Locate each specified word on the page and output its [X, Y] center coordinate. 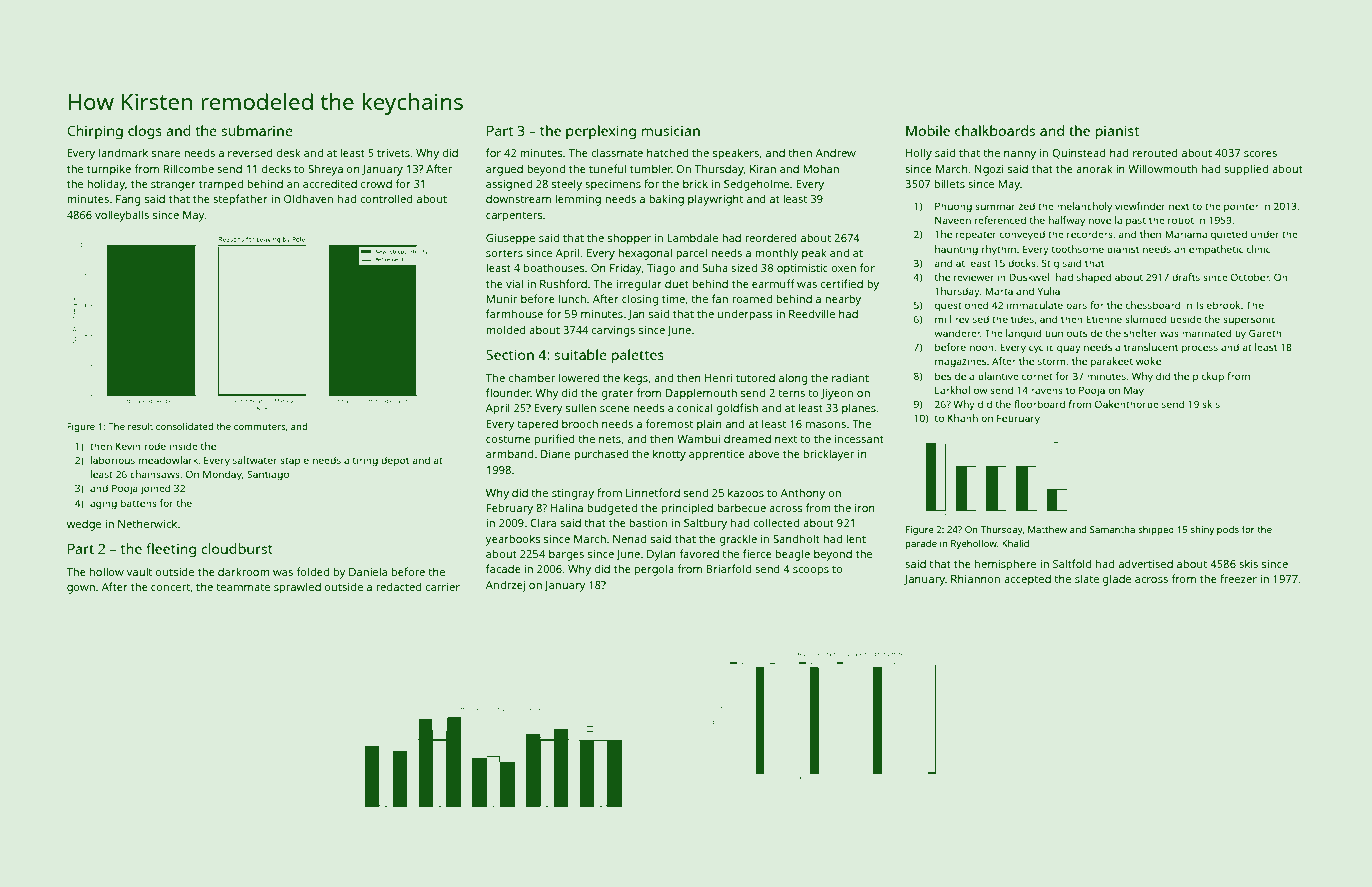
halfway [1067, 221]
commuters [260, 427]
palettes [638, 356]
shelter [1140, 333]
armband [510, 453]
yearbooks [513, 540]
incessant [859, 439]
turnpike [109, 170]
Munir [501, 299]
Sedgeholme [756, 185]
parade [921, 544]
